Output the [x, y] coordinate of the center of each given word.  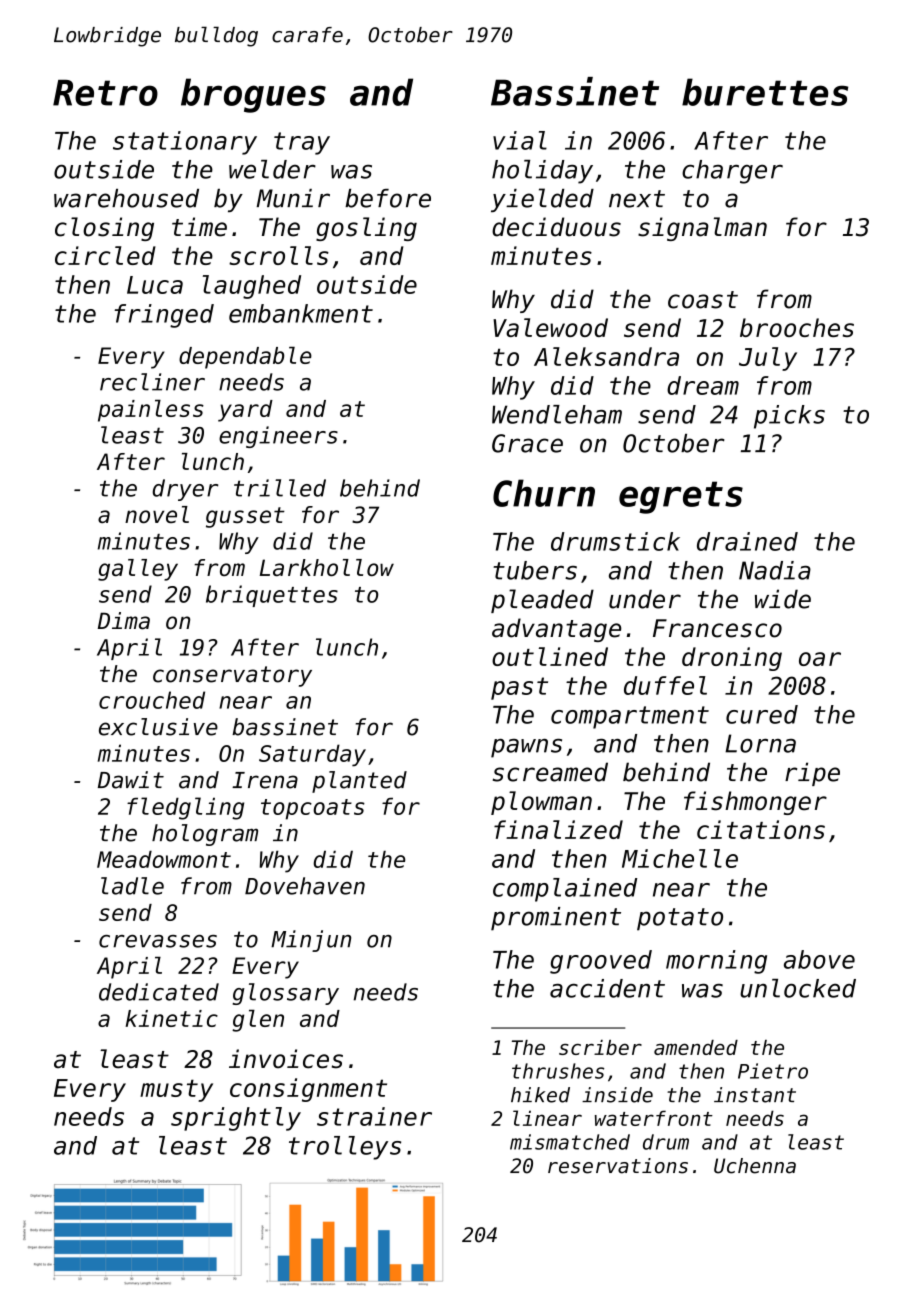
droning [732, 659]
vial [520, 140]
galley [138, 570]
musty [176, 1090]
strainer [374, 1116]
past [519, 688]
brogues [253, 95]
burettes [765, 92]
